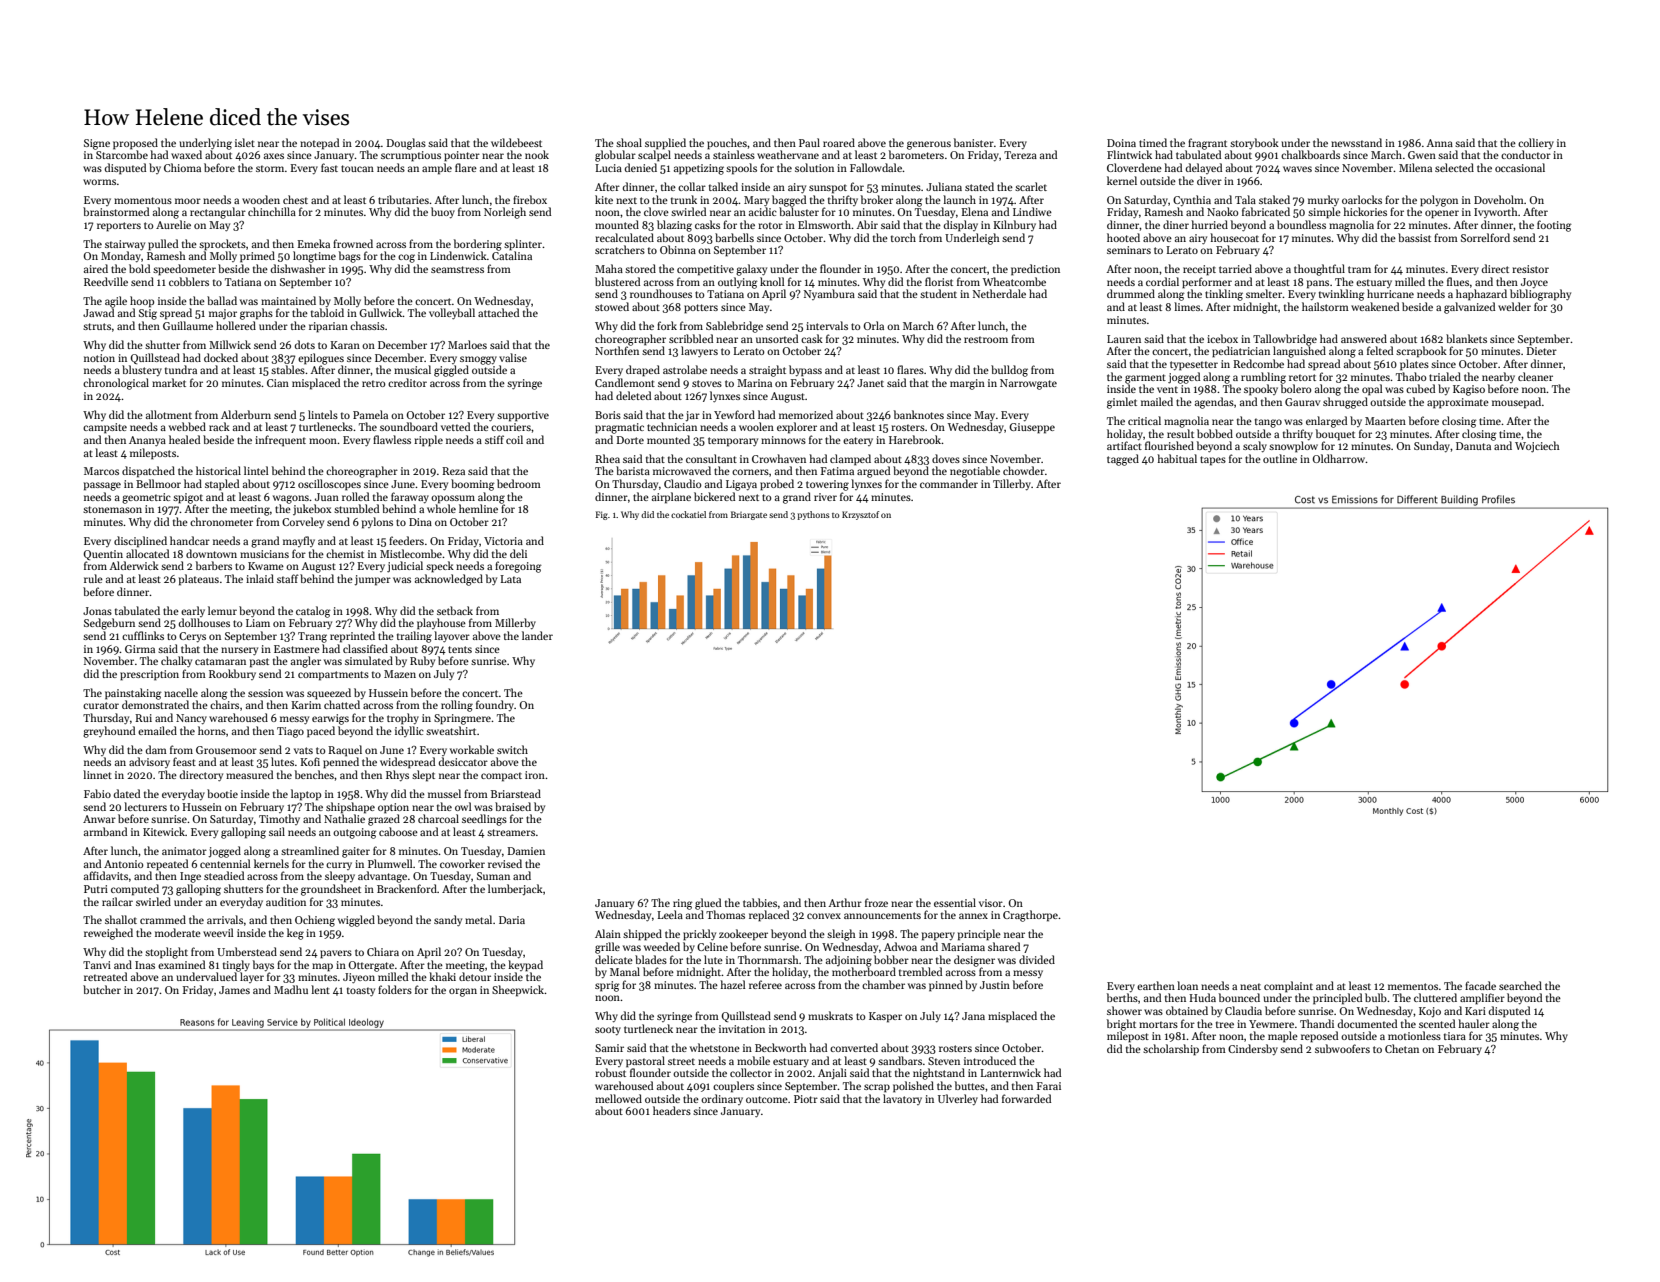  I want to click on proposed, so click(135, 144).
